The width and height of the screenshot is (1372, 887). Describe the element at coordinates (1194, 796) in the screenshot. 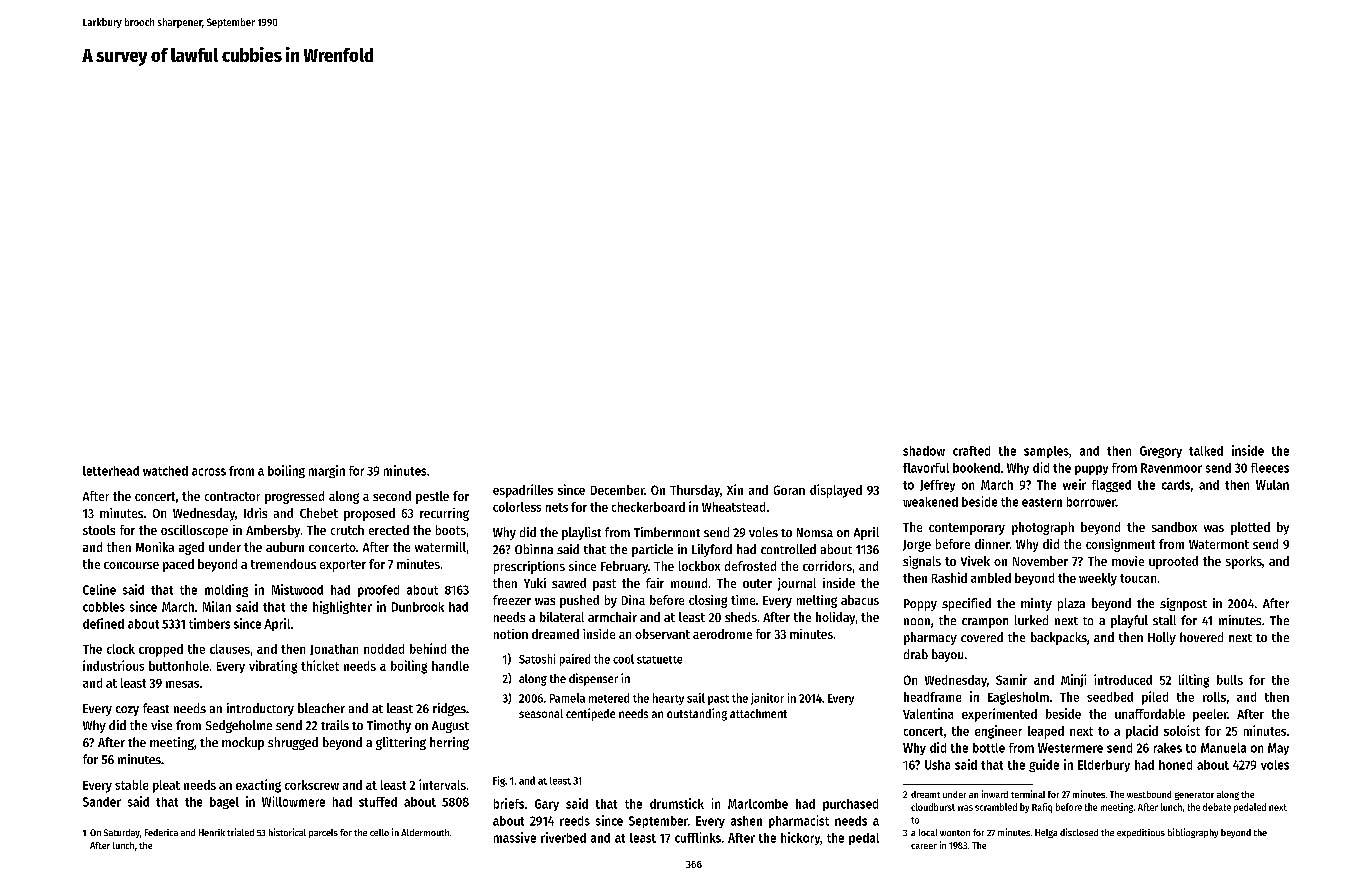

I see `generator` at that location.
